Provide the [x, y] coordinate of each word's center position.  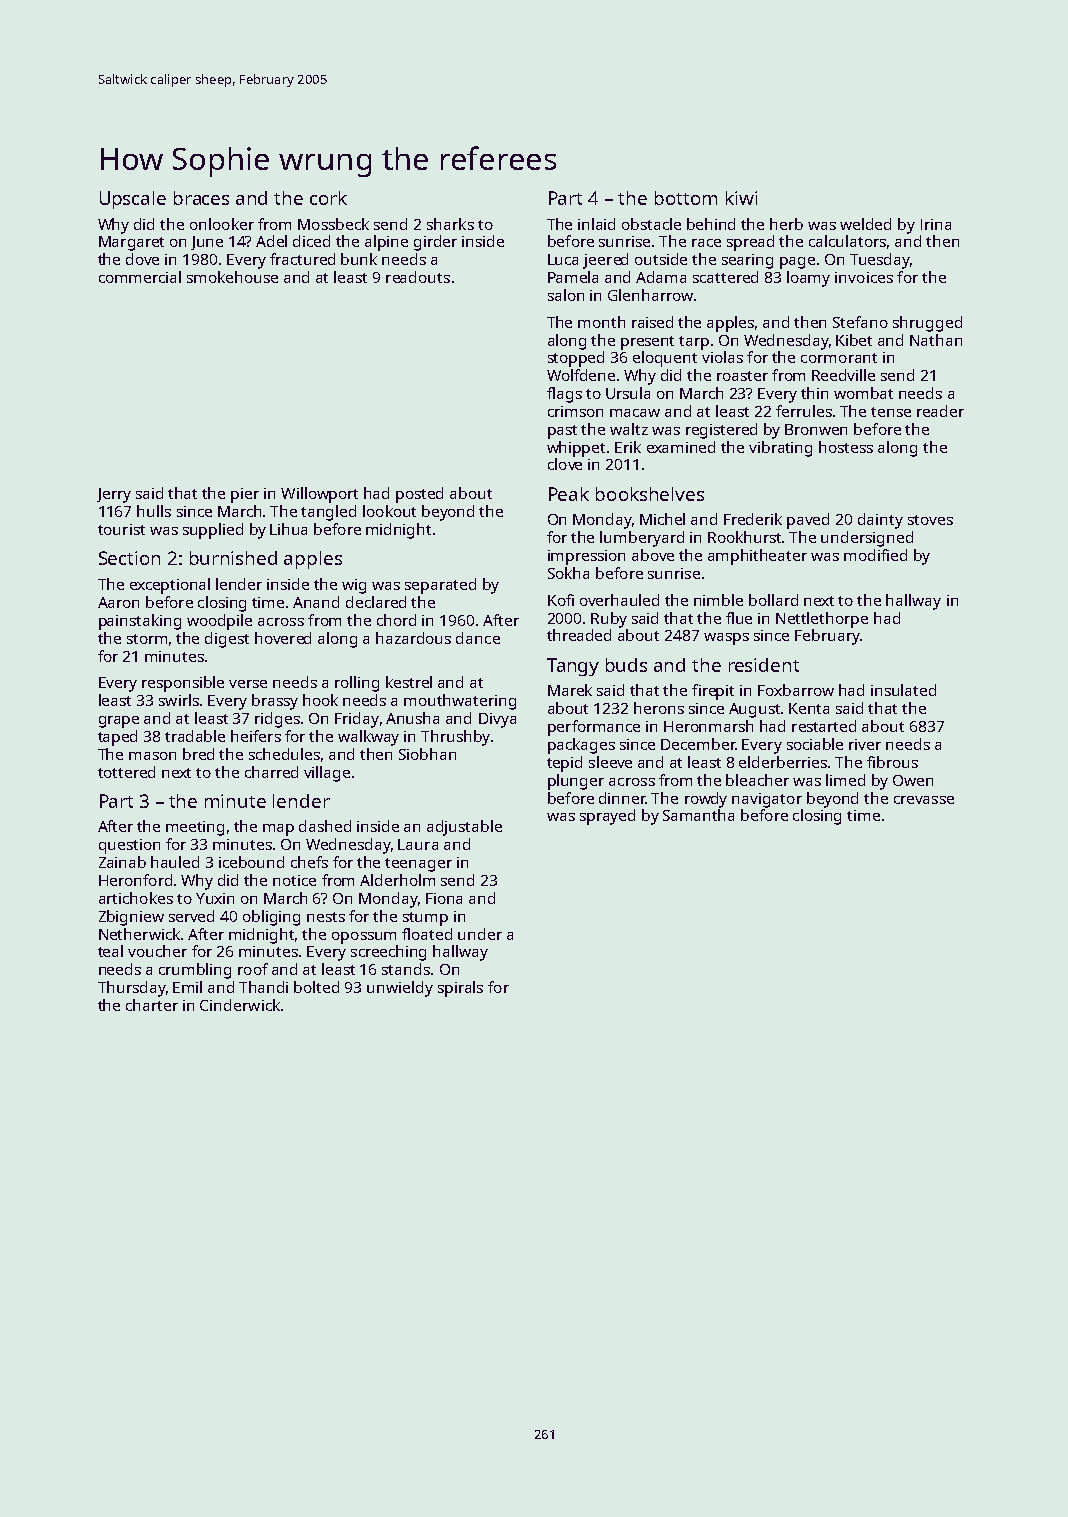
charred [271, 772]
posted [419, 495]
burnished [233, 558]
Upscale [133, 200]
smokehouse [232, 277]
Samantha [698, 815]
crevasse [924, 800]
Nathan [936, 340]
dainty [880, 521]
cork [328, 198]
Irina [936, 224]
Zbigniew [131, 918]
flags [564, 395]
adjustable [464, 828]
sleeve [610, 762]
